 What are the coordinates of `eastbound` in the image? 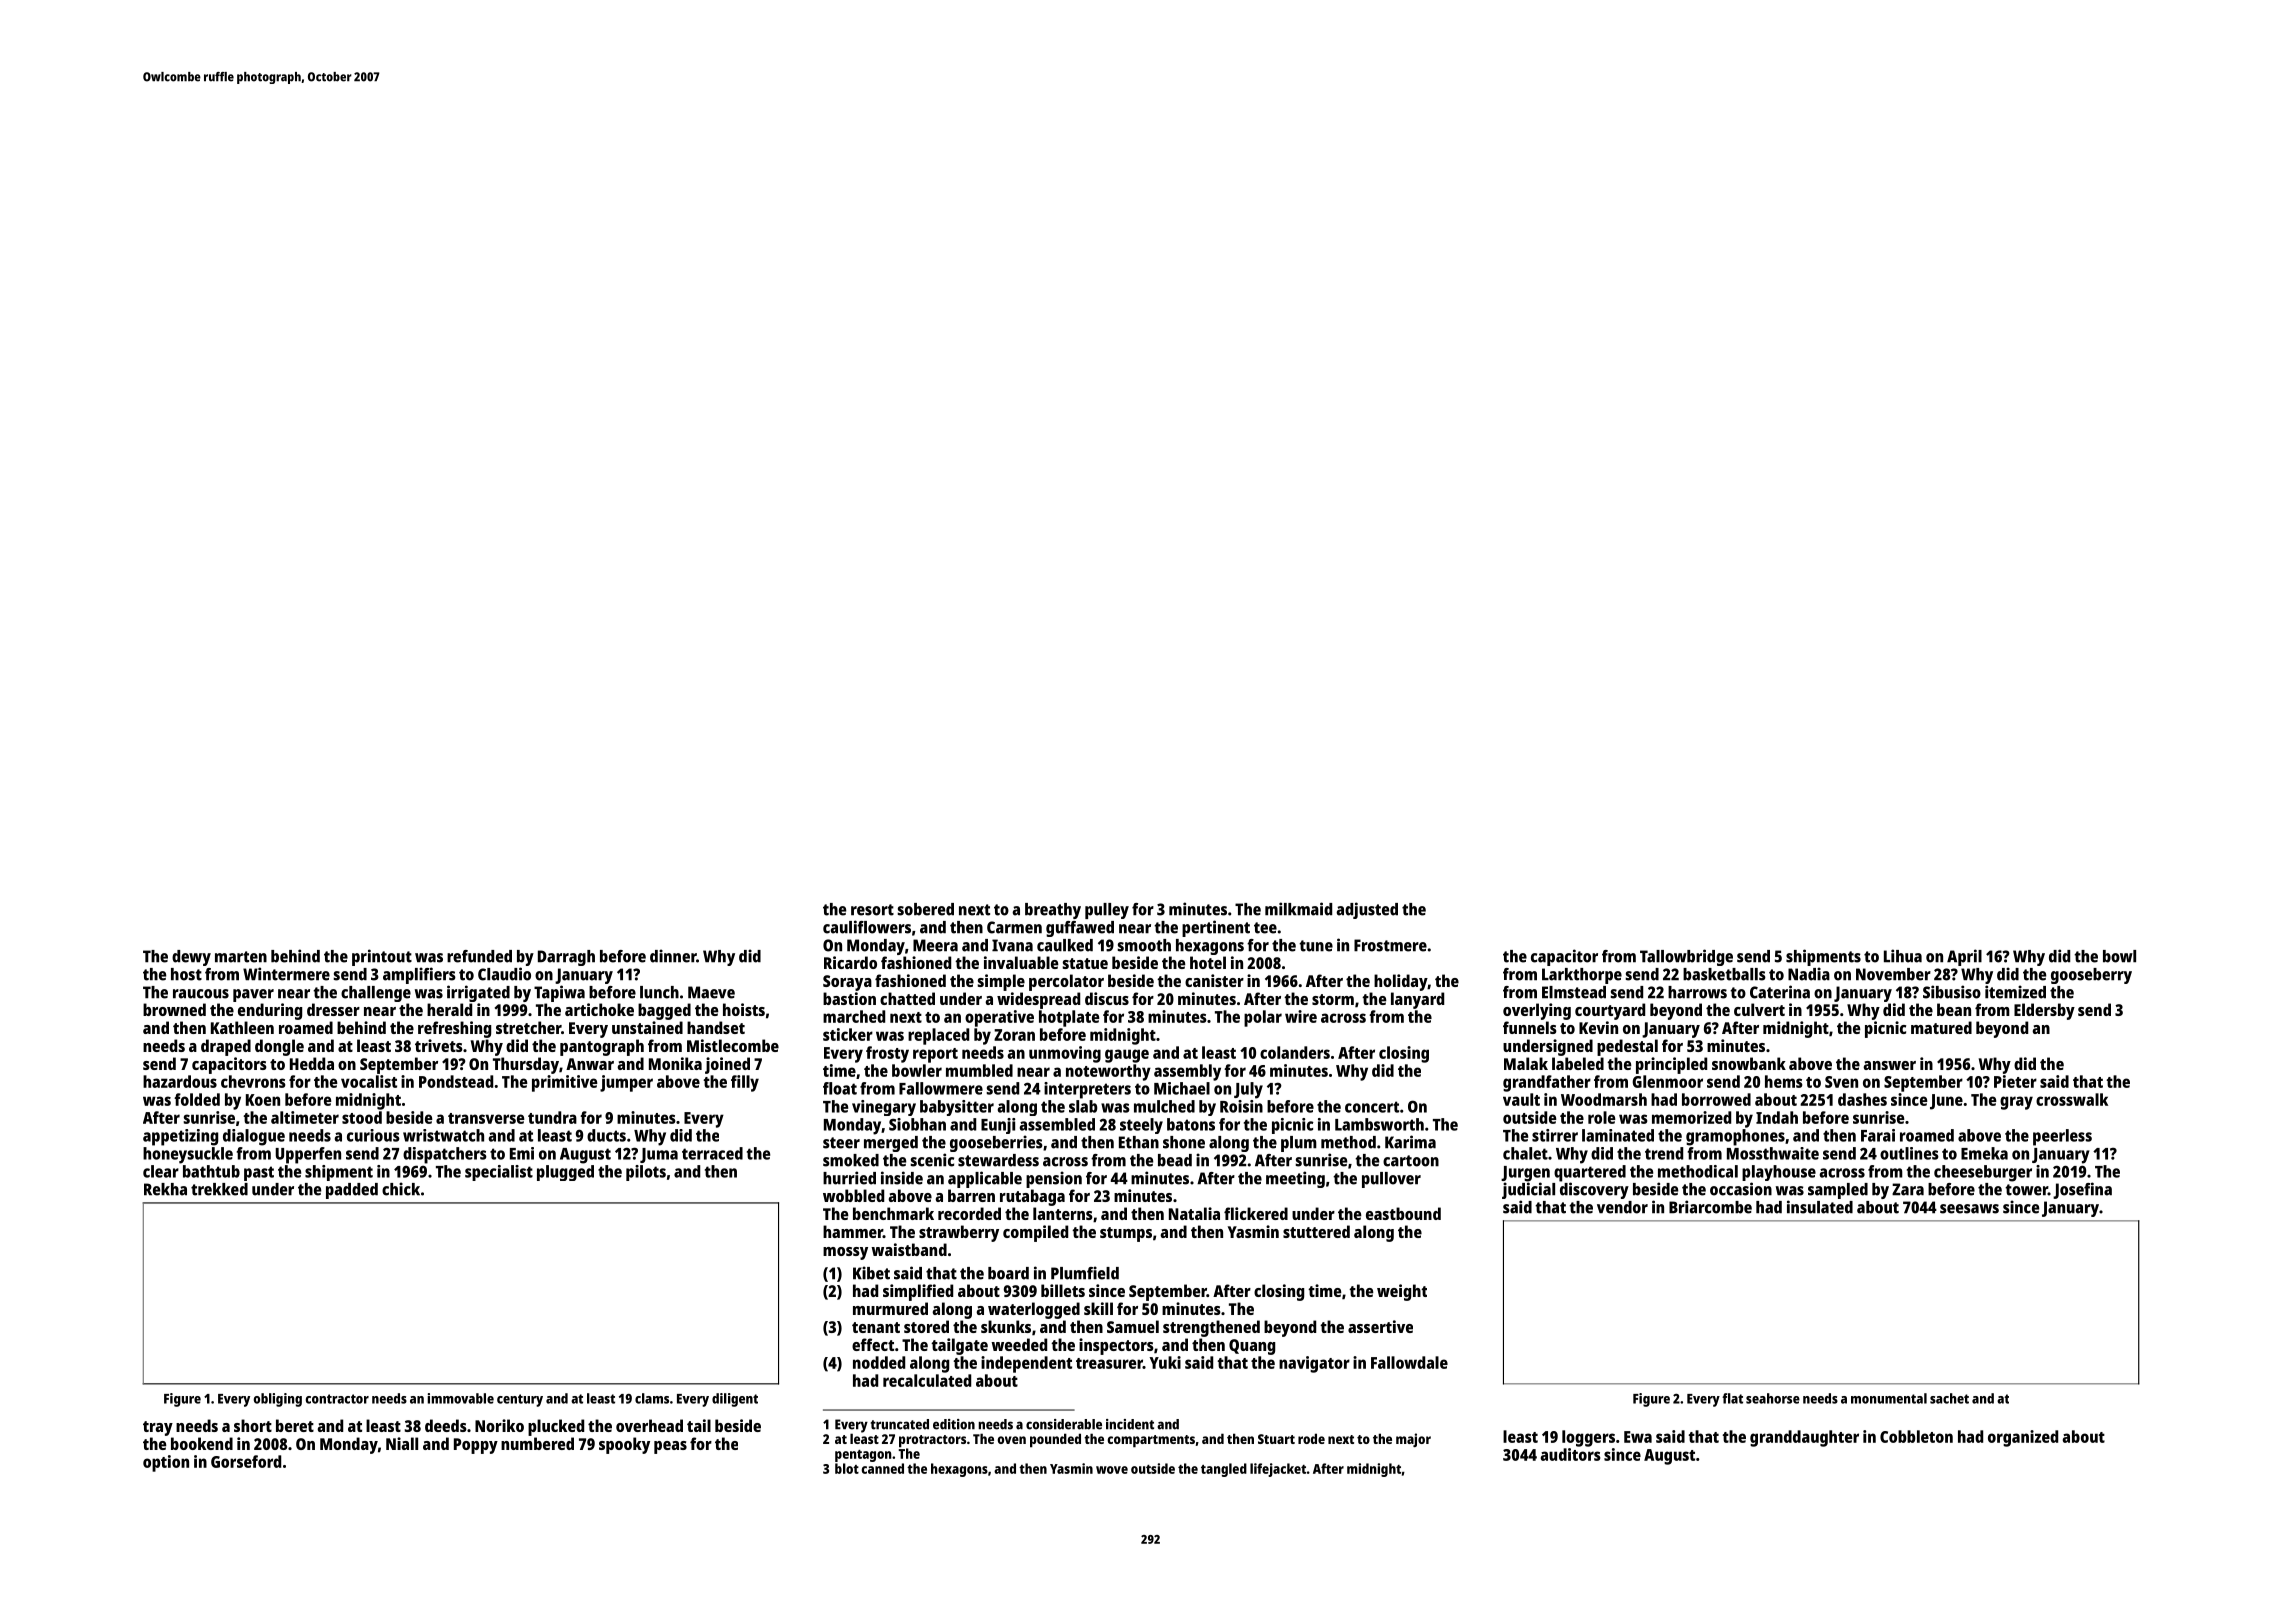 It's located at (1403, 1213).
